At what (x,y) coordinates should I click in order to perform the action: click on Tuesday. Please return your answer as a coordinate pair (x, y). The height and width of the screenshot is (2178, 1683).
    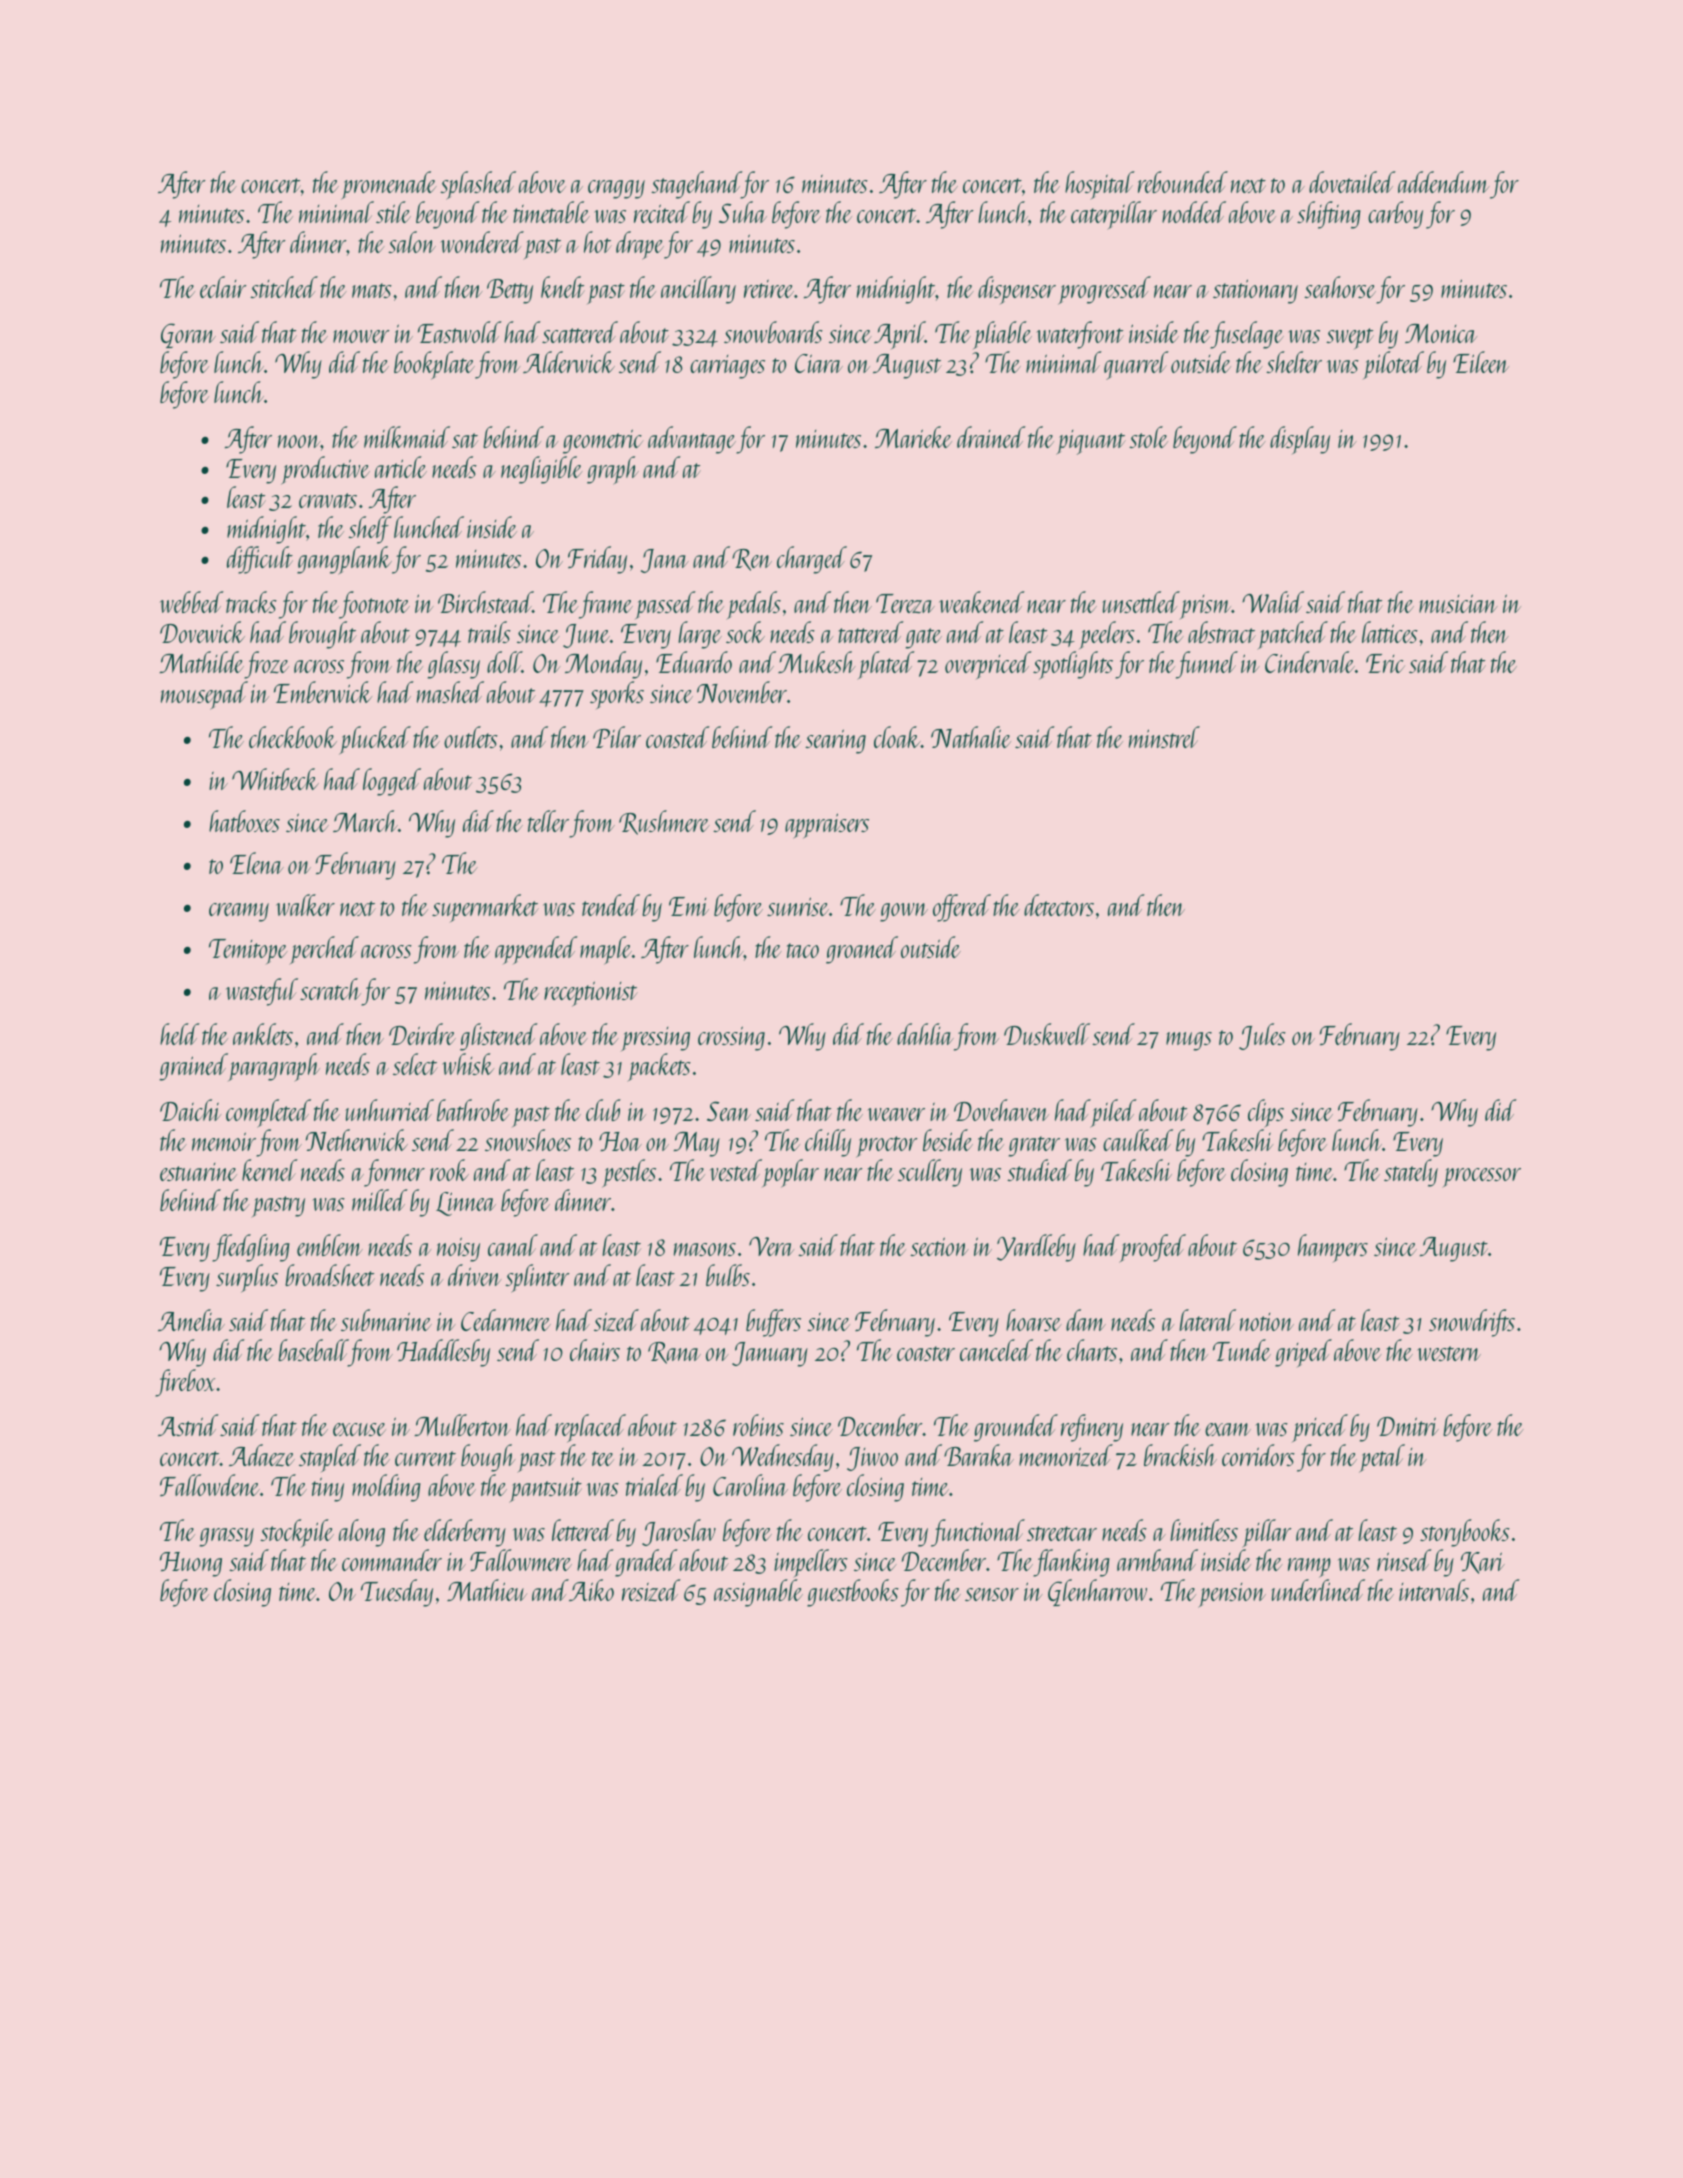
    Looking at the image, I should click on (397, 1593).
